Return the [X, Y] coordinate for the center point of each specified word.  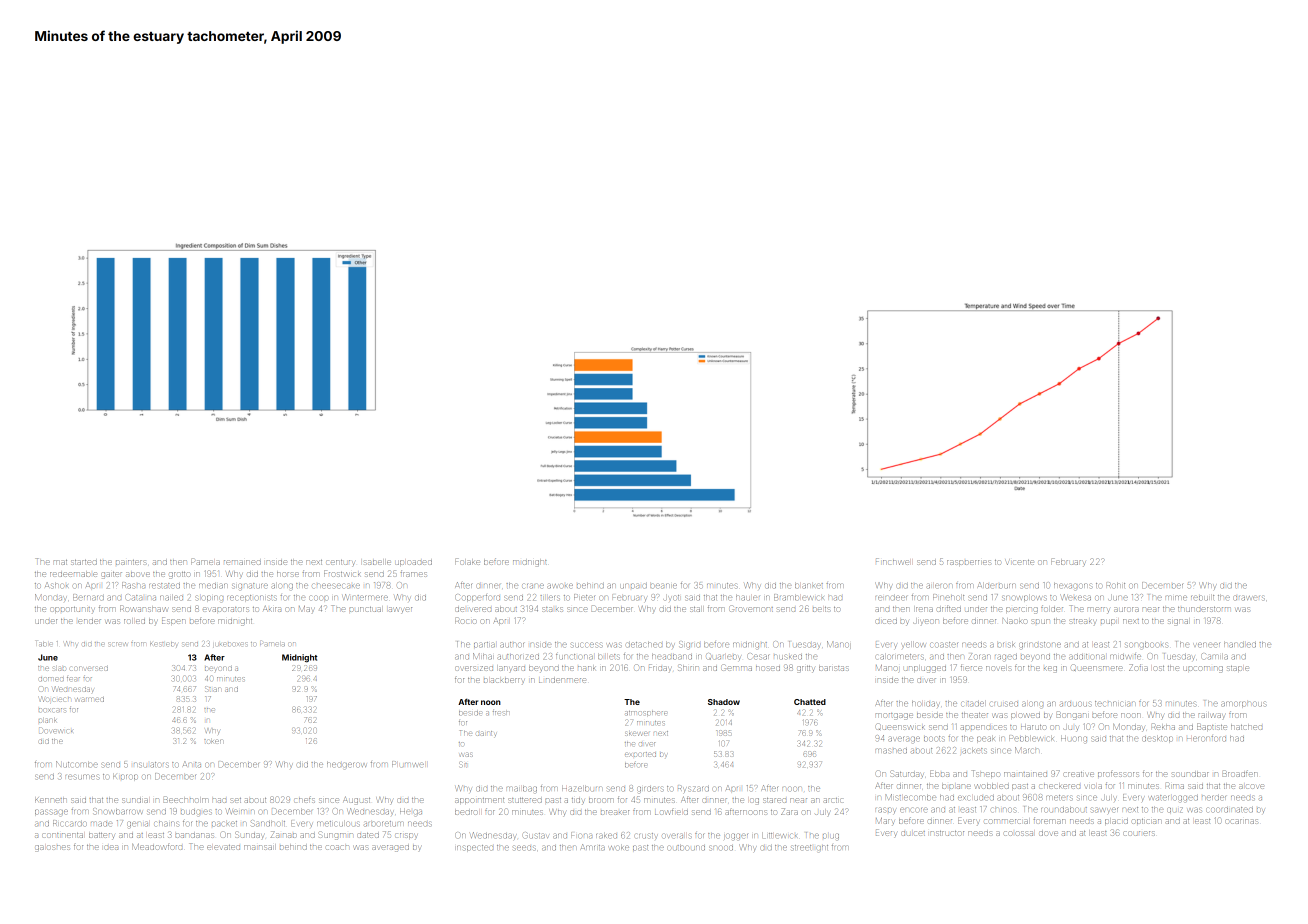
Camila [1215, 656]
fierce [971, 668]
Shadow [724, 702]
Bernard [88, 597]
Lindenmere [562, 680]
